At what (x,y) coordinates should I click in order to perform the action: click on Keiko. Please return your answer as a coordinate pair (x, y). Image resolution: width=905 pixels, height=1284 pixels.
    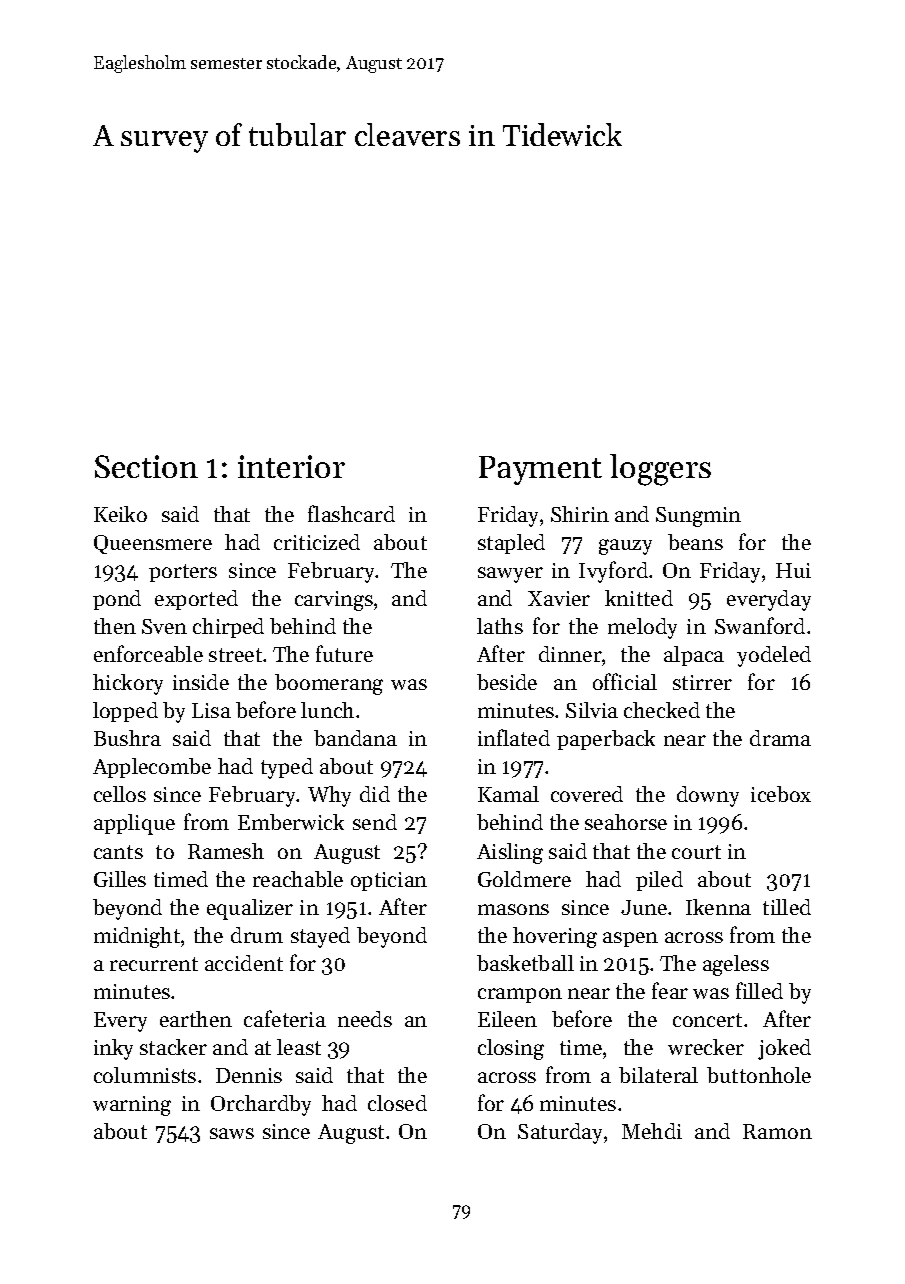
    Looking at the image, I should click on (120, 514).
